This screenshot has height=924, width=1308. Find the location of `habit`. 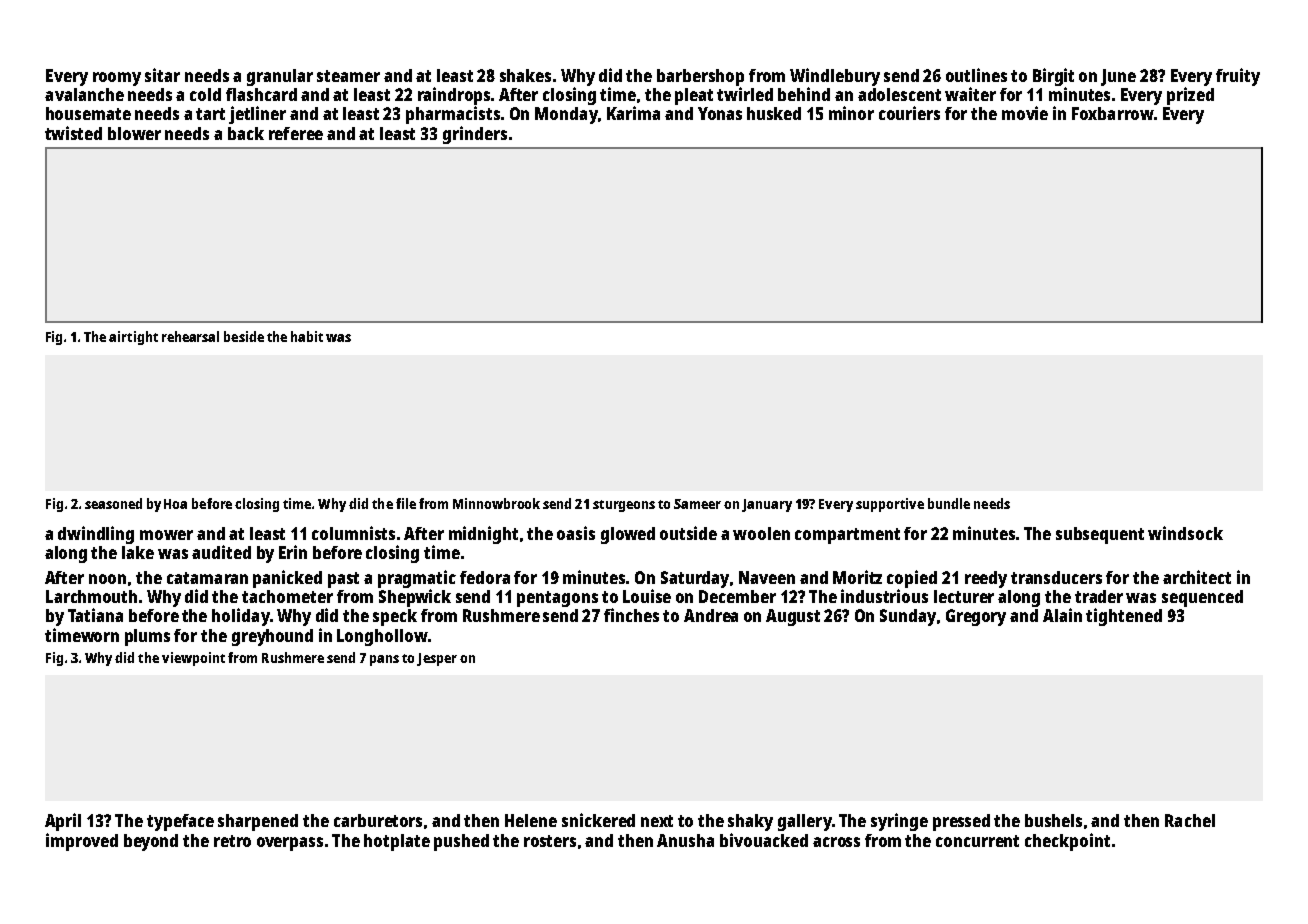

habit is located at coordinates (307, 336).
